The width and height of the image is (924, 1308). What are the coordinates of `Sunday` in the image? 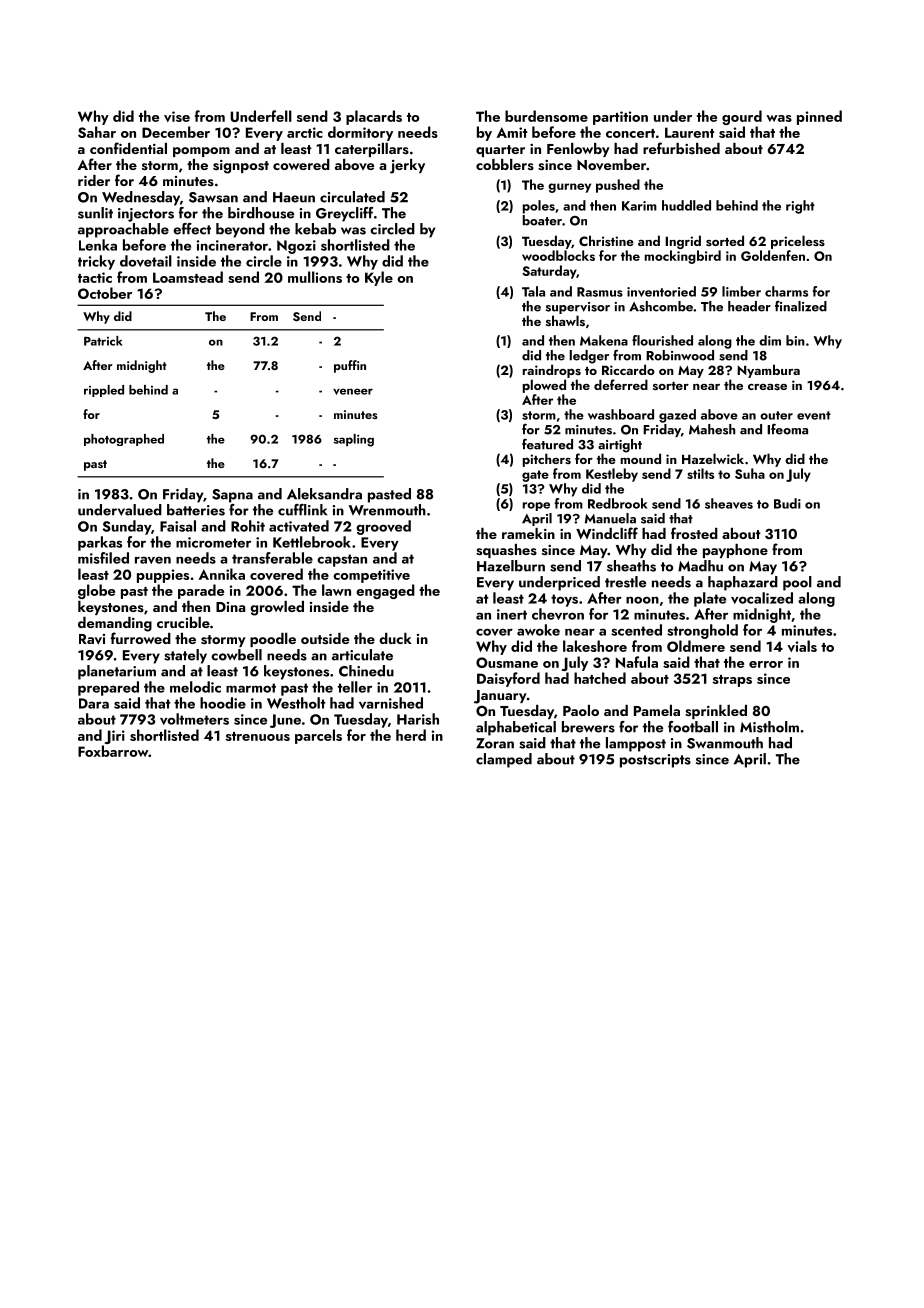 It's located at (126, 527).
